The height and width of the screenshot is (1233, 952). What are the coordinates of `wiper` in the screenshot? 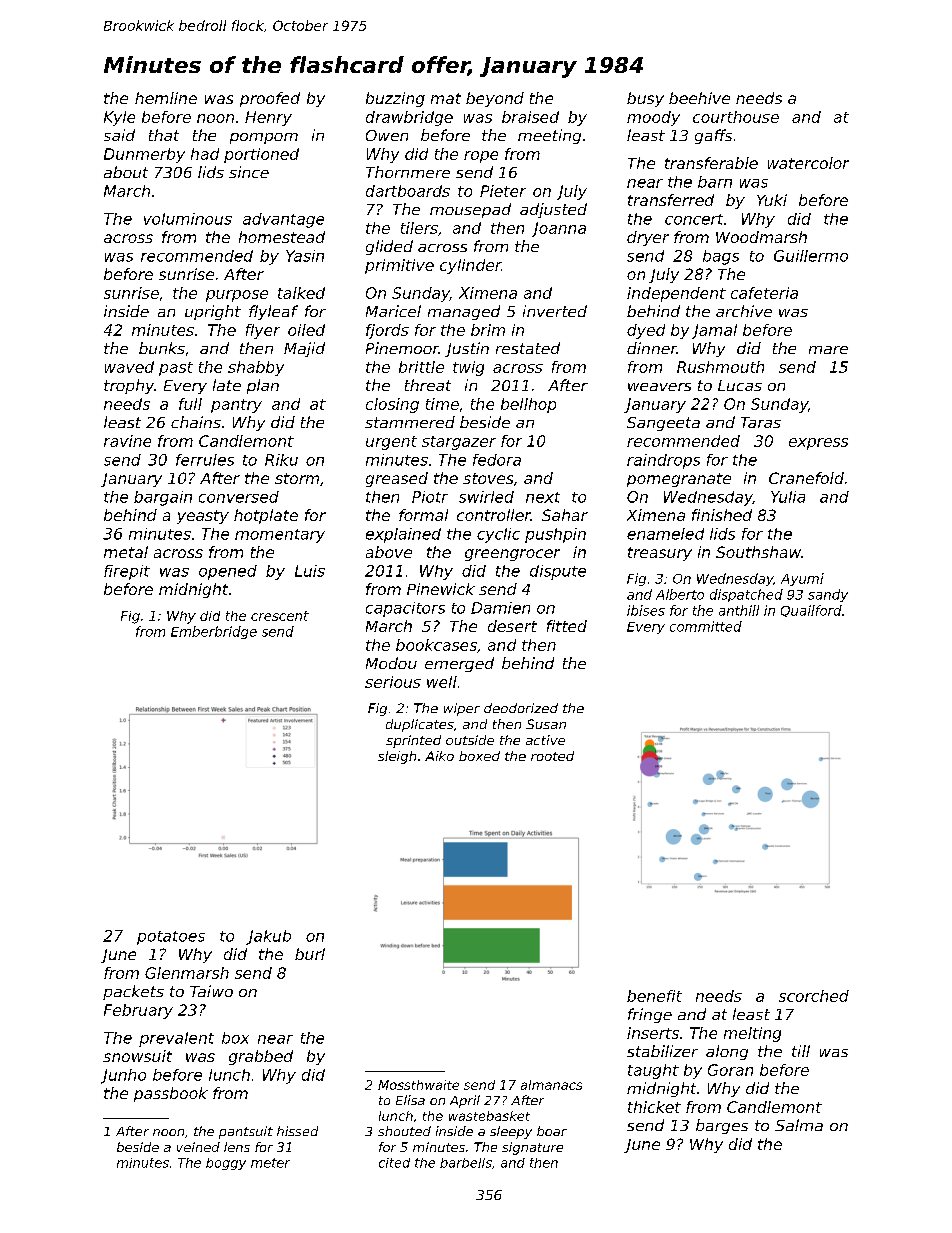 It's located at (462, 709).
